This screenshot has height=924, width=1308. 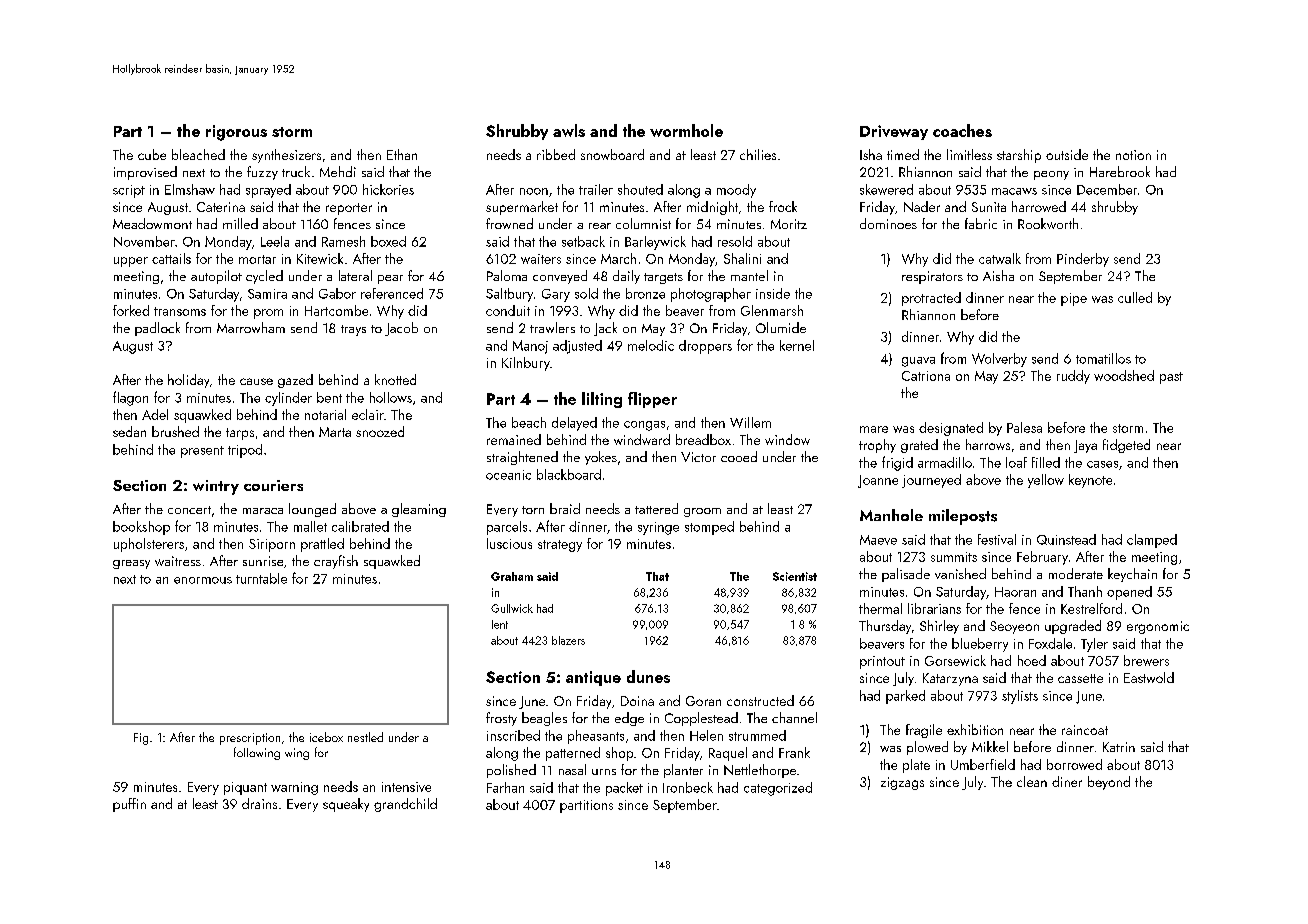 What do you see at coordinates (216, 277) in the screenshot?
I see `autopilot` at bounding box center [216, 277].
